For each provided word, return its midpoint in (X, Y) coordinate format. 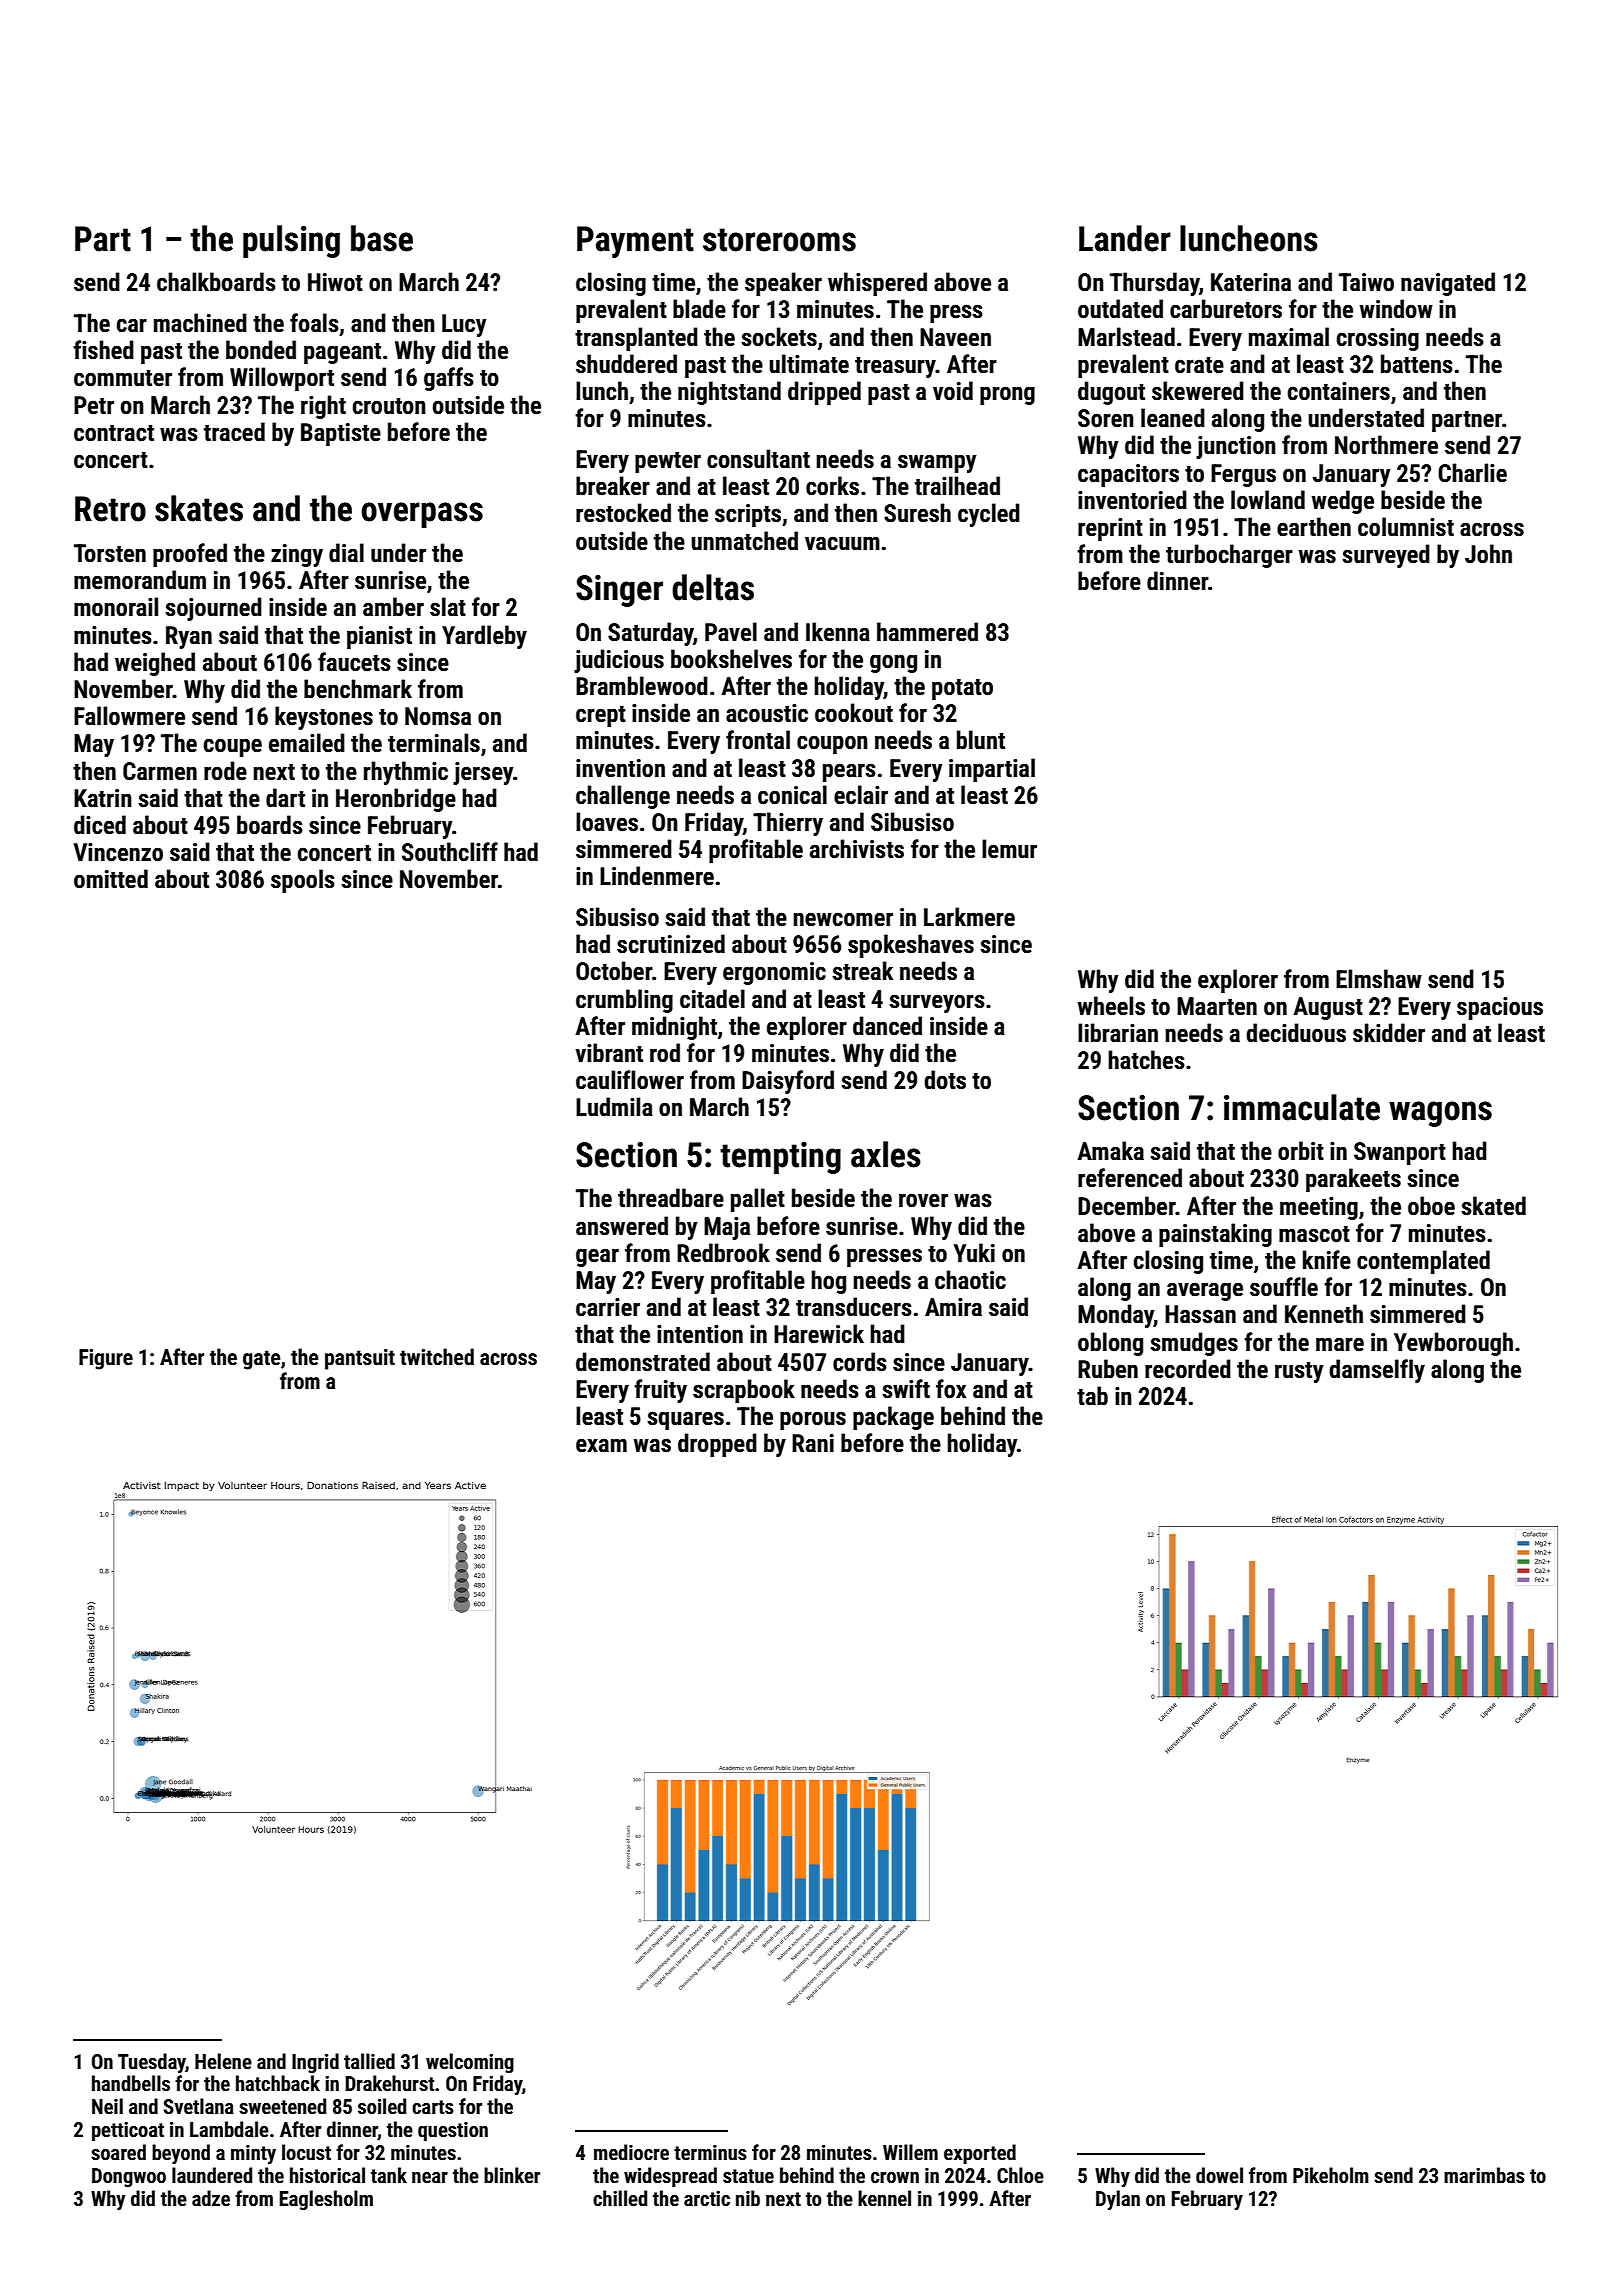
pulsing (291, 241)
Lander (1125, 238)
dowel (1219, 2175)
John (1488, 554)
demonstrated (643, 1362)
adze (211, 2198)
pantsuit (360, 1359)
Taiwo (1366, 282)
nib (748, 2198)
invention (620, 768)
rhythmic (406, 773)
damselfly (1377, 1371)
